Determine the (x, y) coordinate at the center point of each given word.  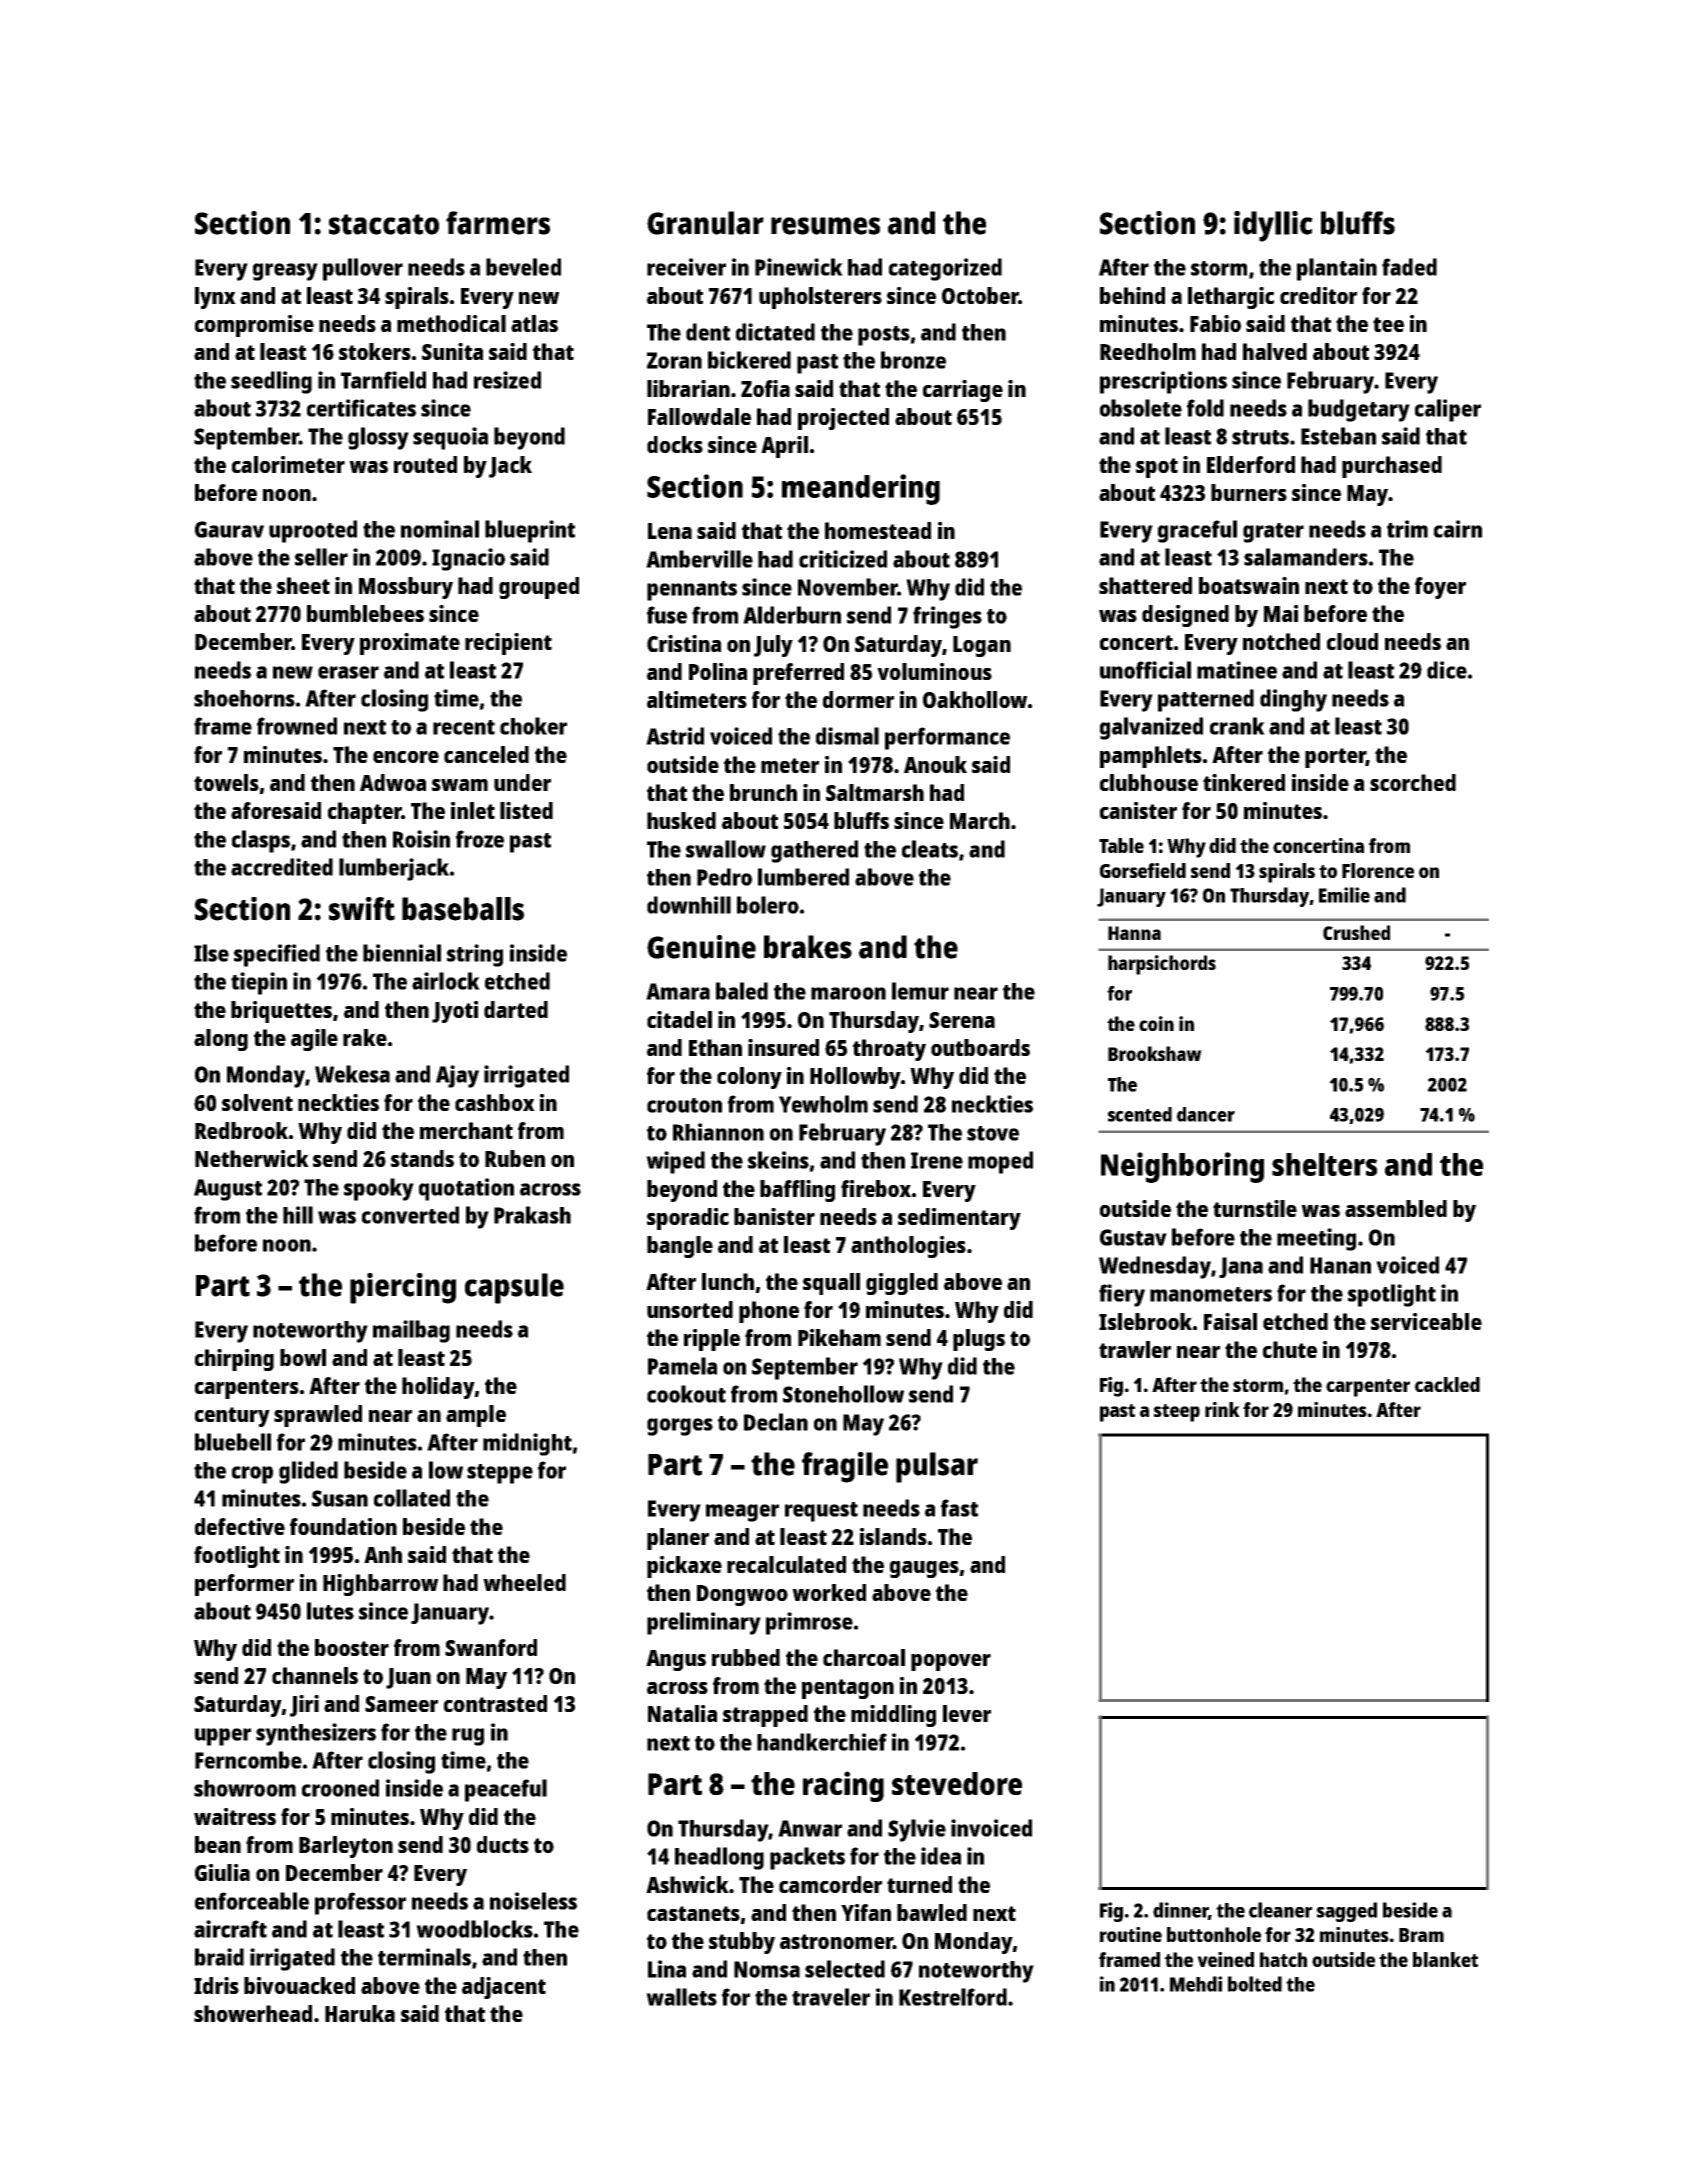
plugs (979, 1340)
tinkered (1244, 782)
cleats (930, 849)
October (980, 295)
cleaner (1280, 1910)
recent (464, 727)
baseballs (463, 909)
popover (951, 1662)
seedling (271, 382)
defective (240, 1526)
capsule (514, 1288)
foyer (1440, 588)
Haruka (360, 2013)
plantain (1337, 269)
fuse (667, 615)
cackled (1447, 1384)
